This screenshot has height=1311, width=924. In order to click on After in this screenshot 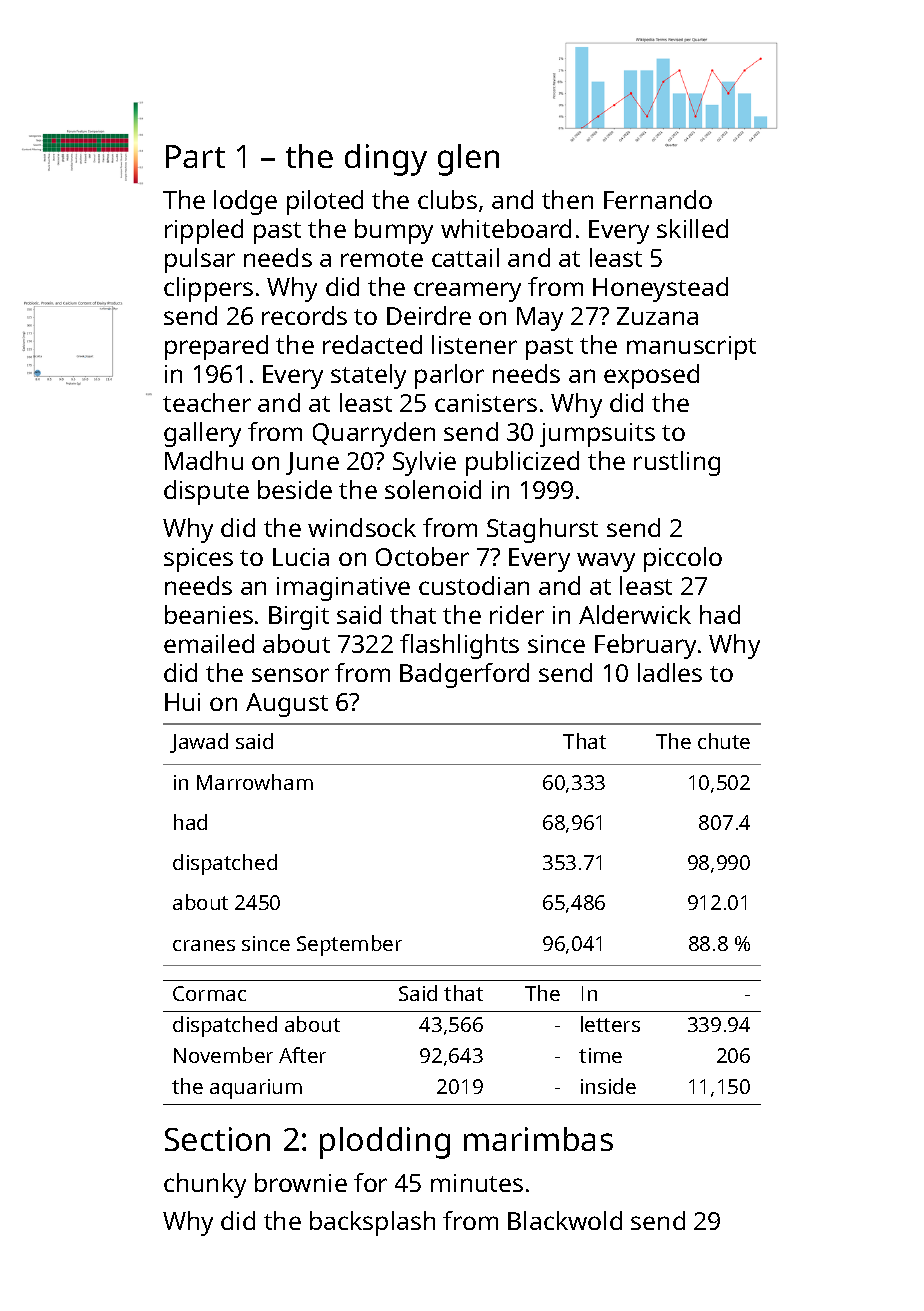, I will do `click(302, 1055)`.
